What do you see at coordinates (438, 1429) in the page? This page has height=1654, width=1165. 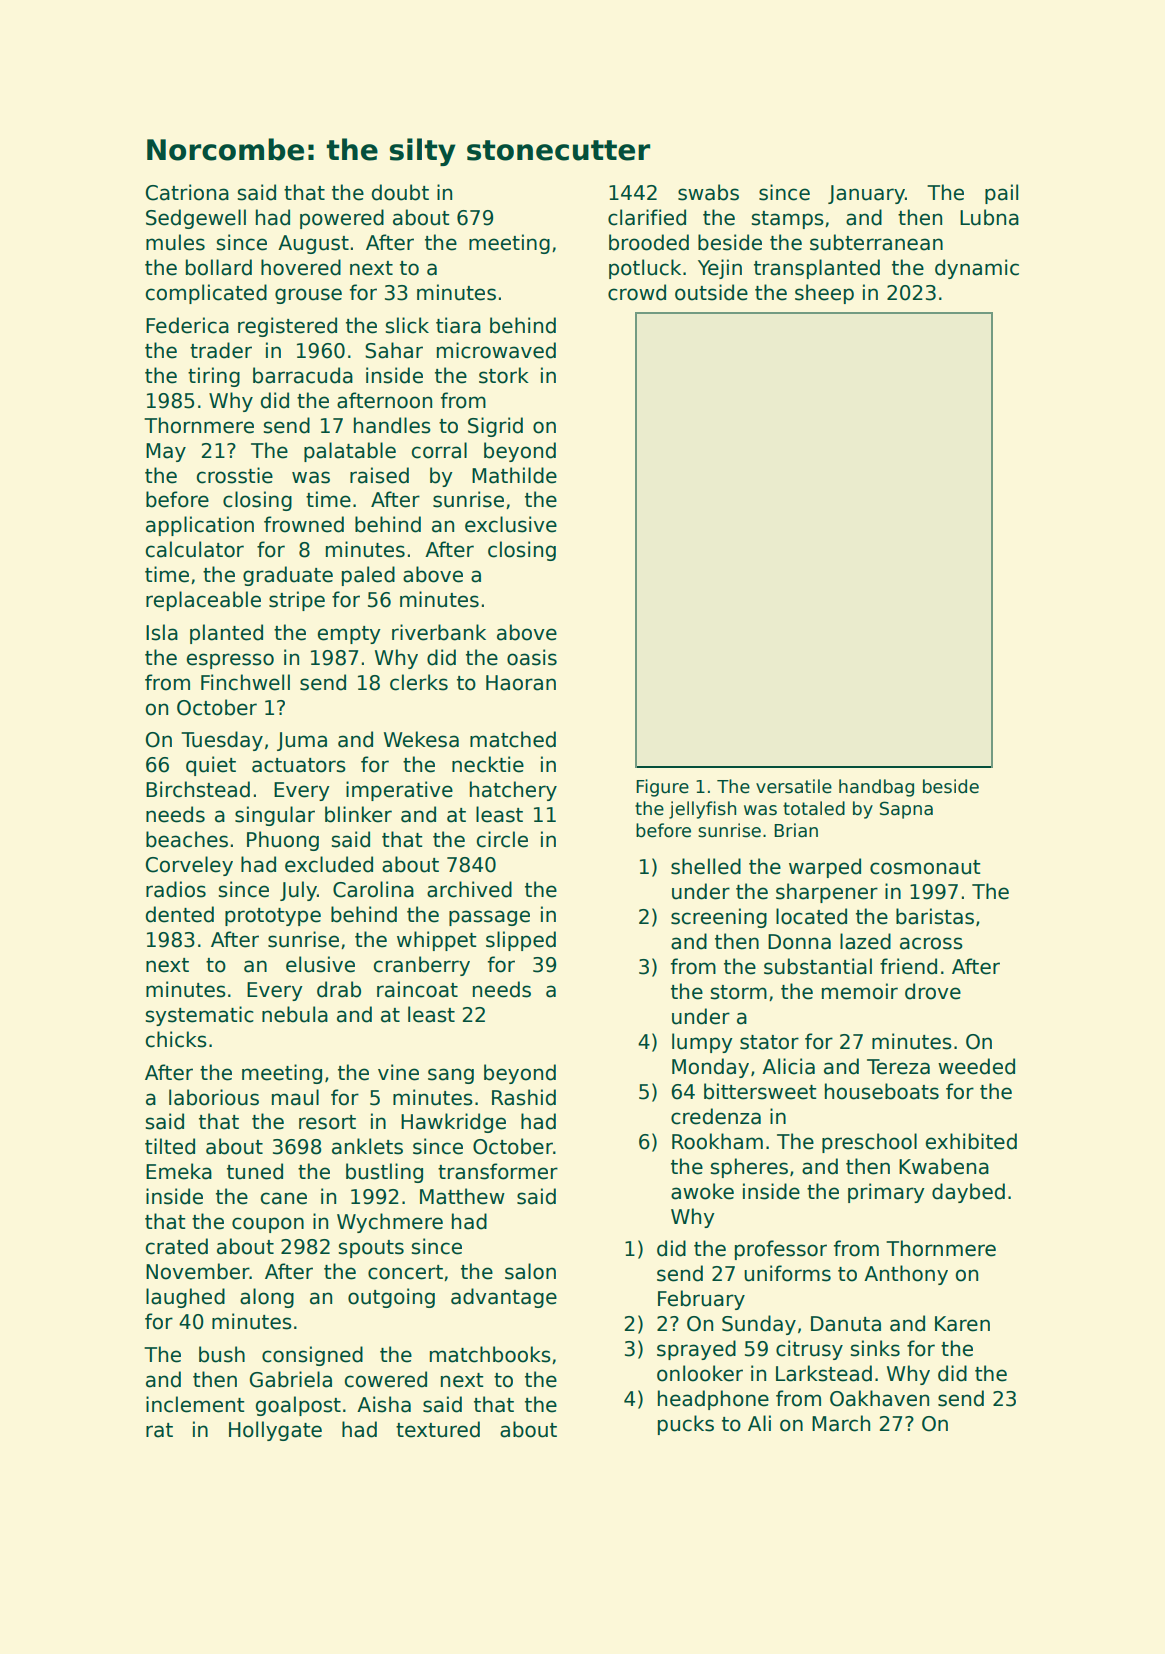 I see `textured` at bounding box center [438, 1429].
